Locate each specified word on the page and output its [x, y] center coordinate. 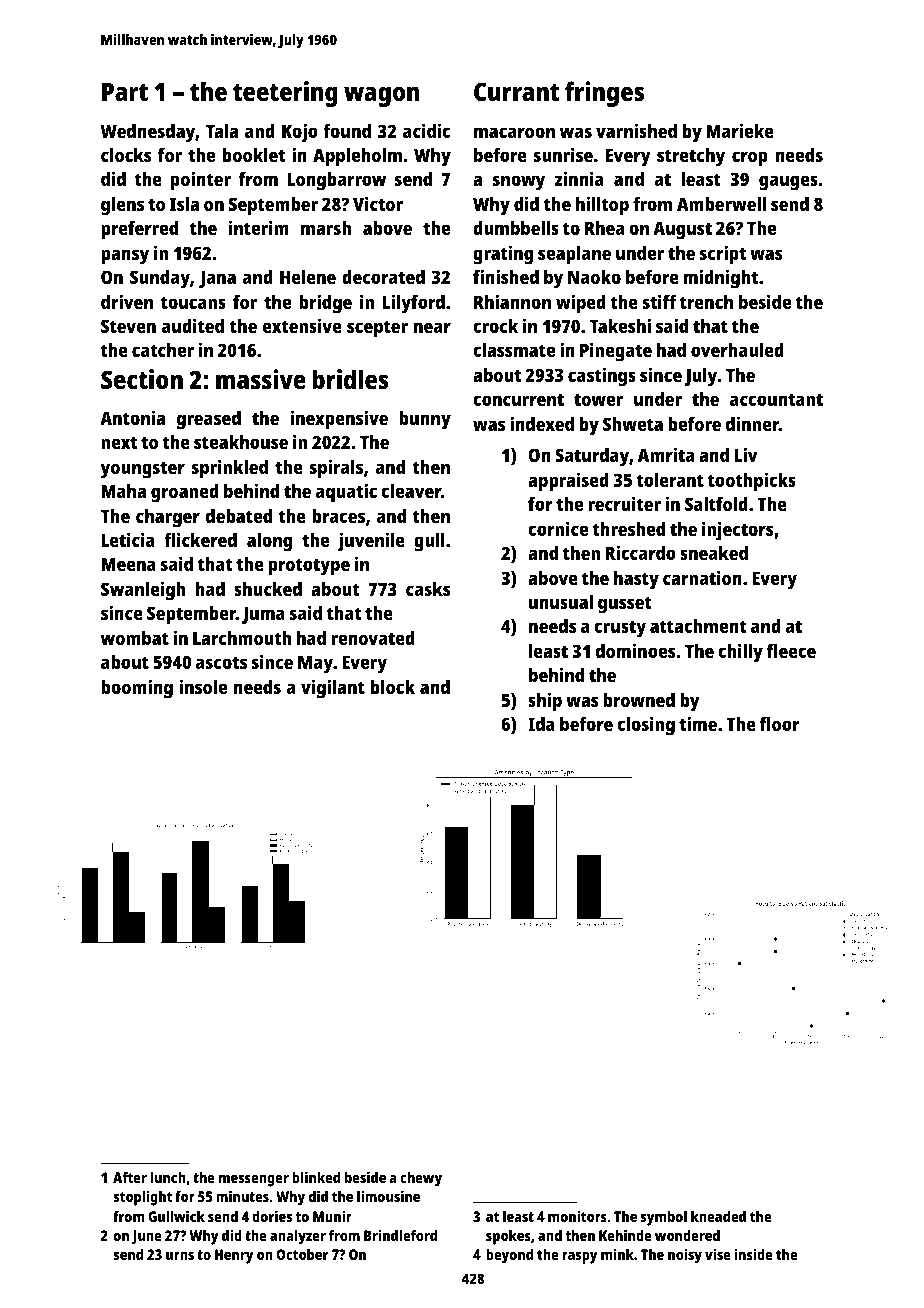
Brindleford [400, 1235]
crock [495, 326]
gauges [788, 183]
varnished [636, 130]
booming [137, 689]
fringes [604, 94]
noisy [685, 1256]
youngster [143, 470]
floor [780, 724]
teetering [285, 94]
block [393, 687]
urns [180, 1256]
